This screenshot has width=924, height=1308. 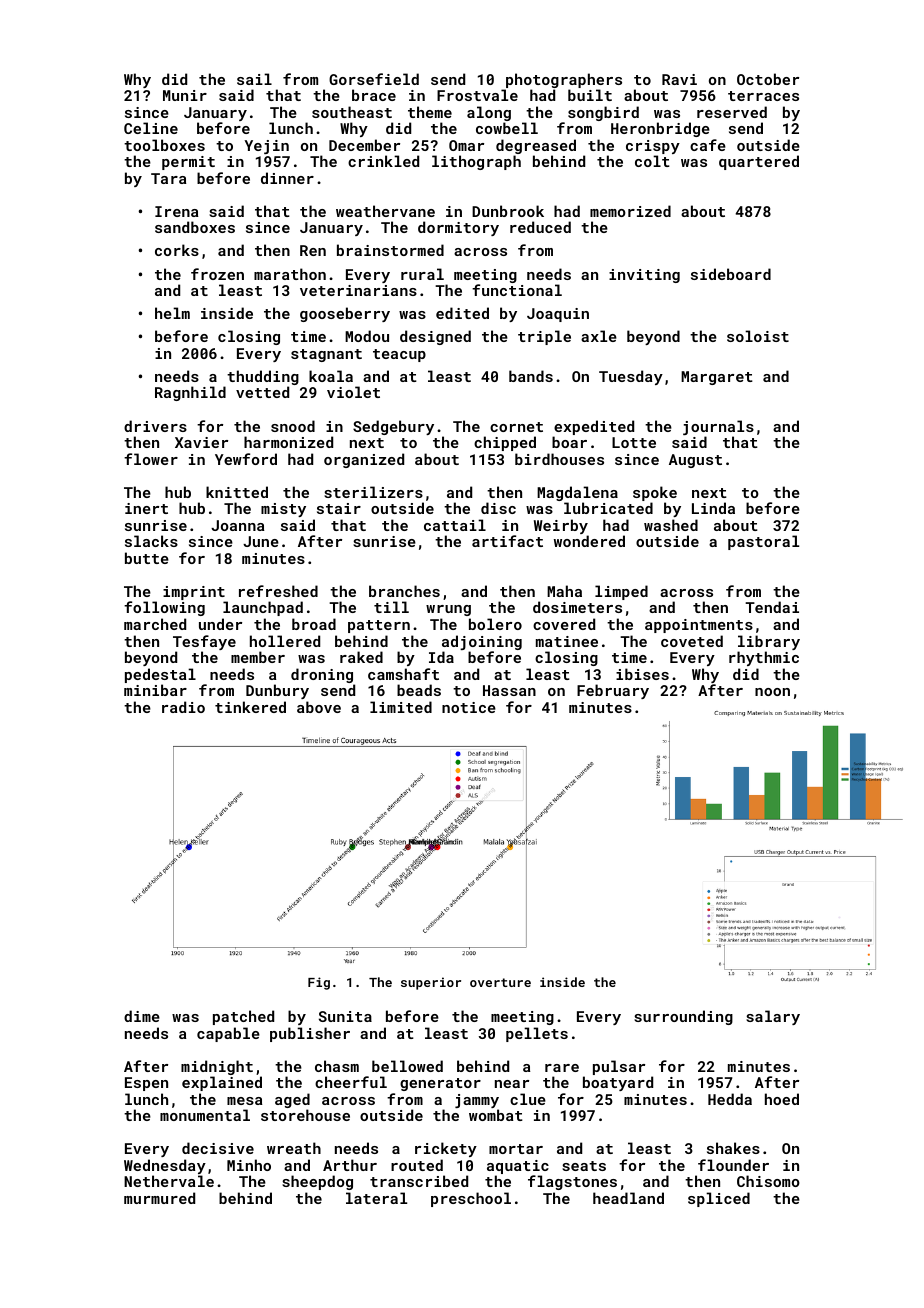 What do you see at coordinates (572, 1182) in the screenshot?
I see `flagstones` at bounding box center [572, 1182].
